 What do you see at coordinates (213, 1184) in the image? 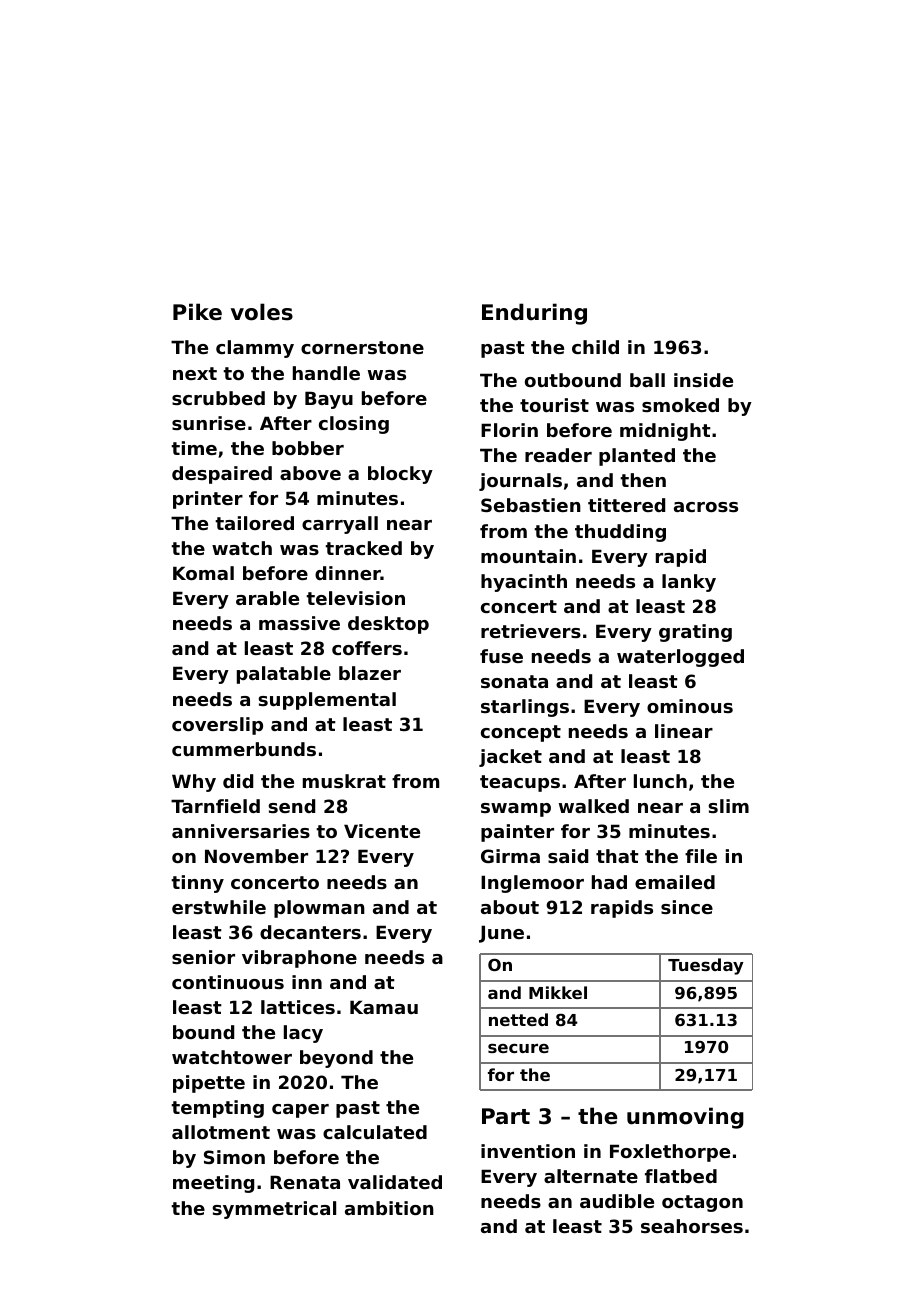
I see `meeting` at bounding box center [213, 1184].
